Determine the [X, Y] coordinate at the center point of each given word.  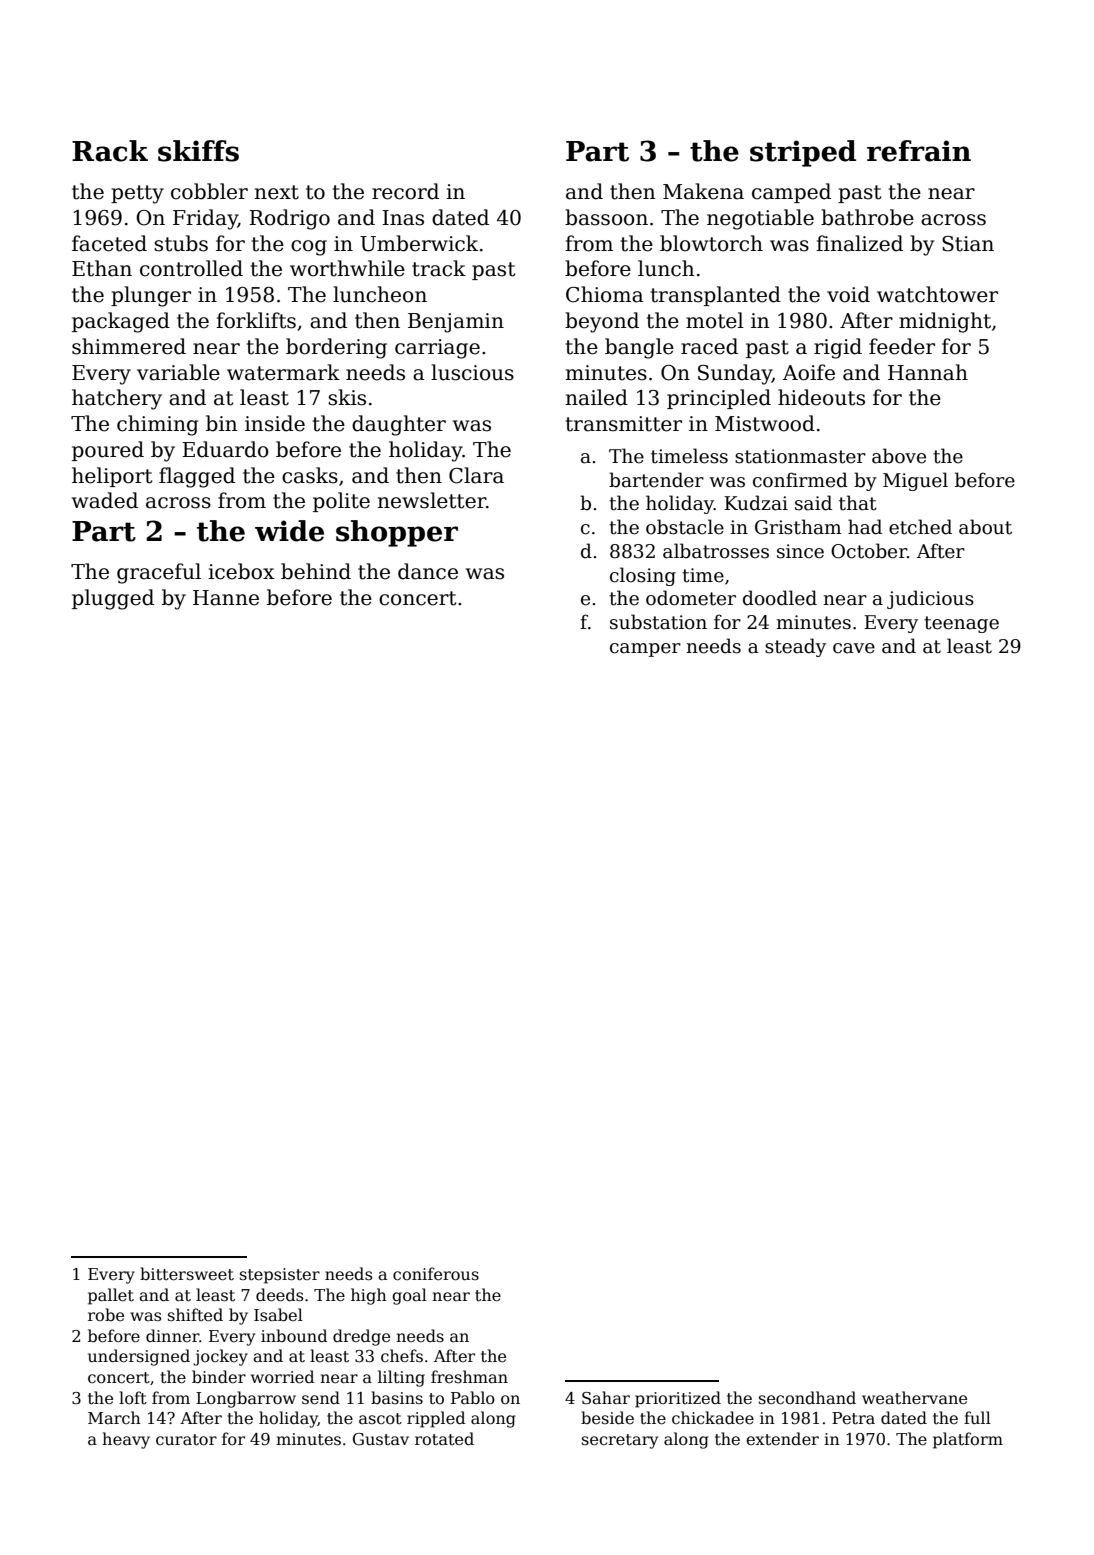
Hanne [226, 598]
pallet [111, 1296]
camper [645, 650]
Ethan [102, 268]
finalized [859, 243]
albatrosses [716, 551]
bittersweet [187, 1274]
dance [428, 571]
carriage [437, 349]
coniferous [436, 1274]
